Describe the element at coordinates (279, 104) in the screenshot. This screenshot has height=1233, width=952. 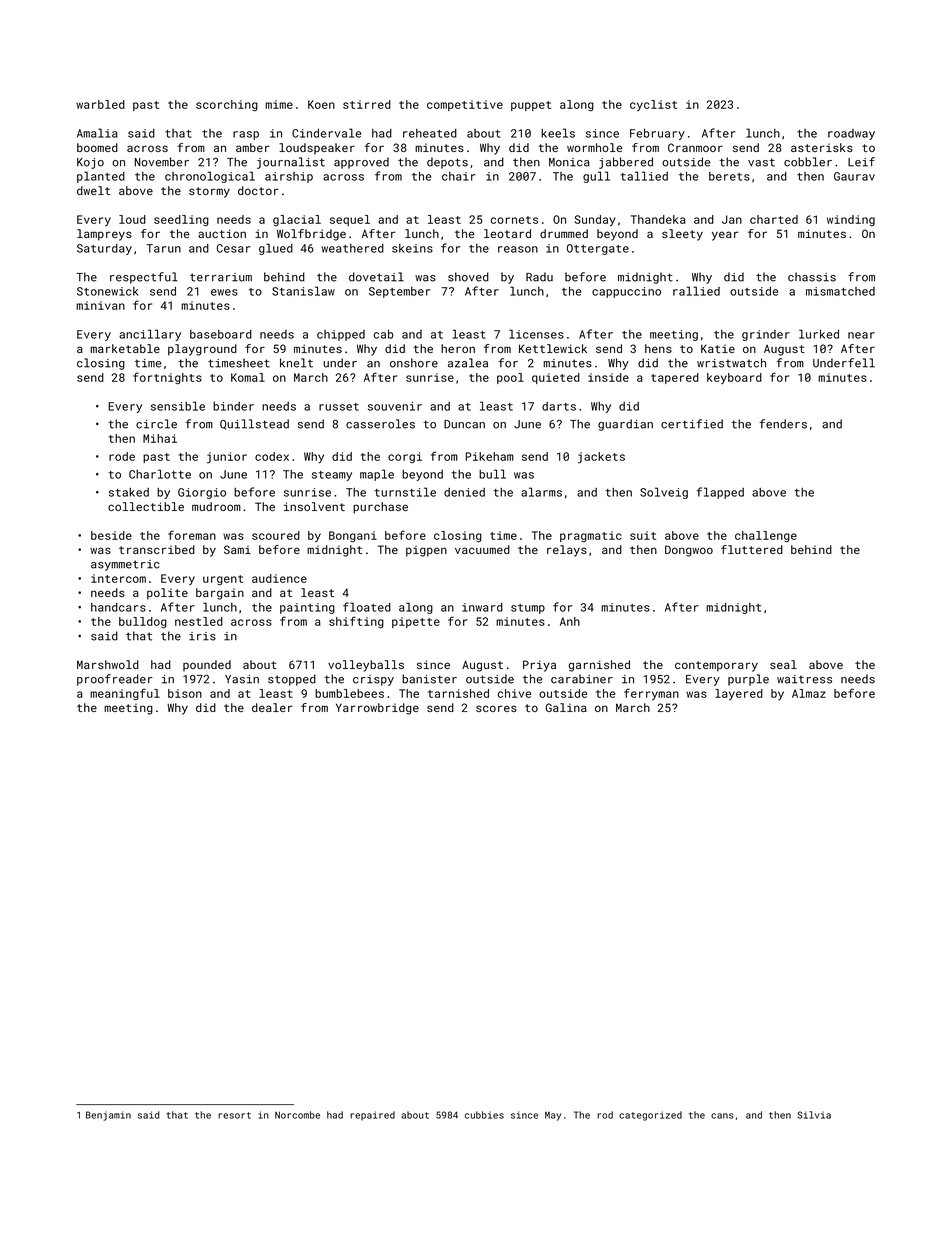
I see `mime` at that location.
